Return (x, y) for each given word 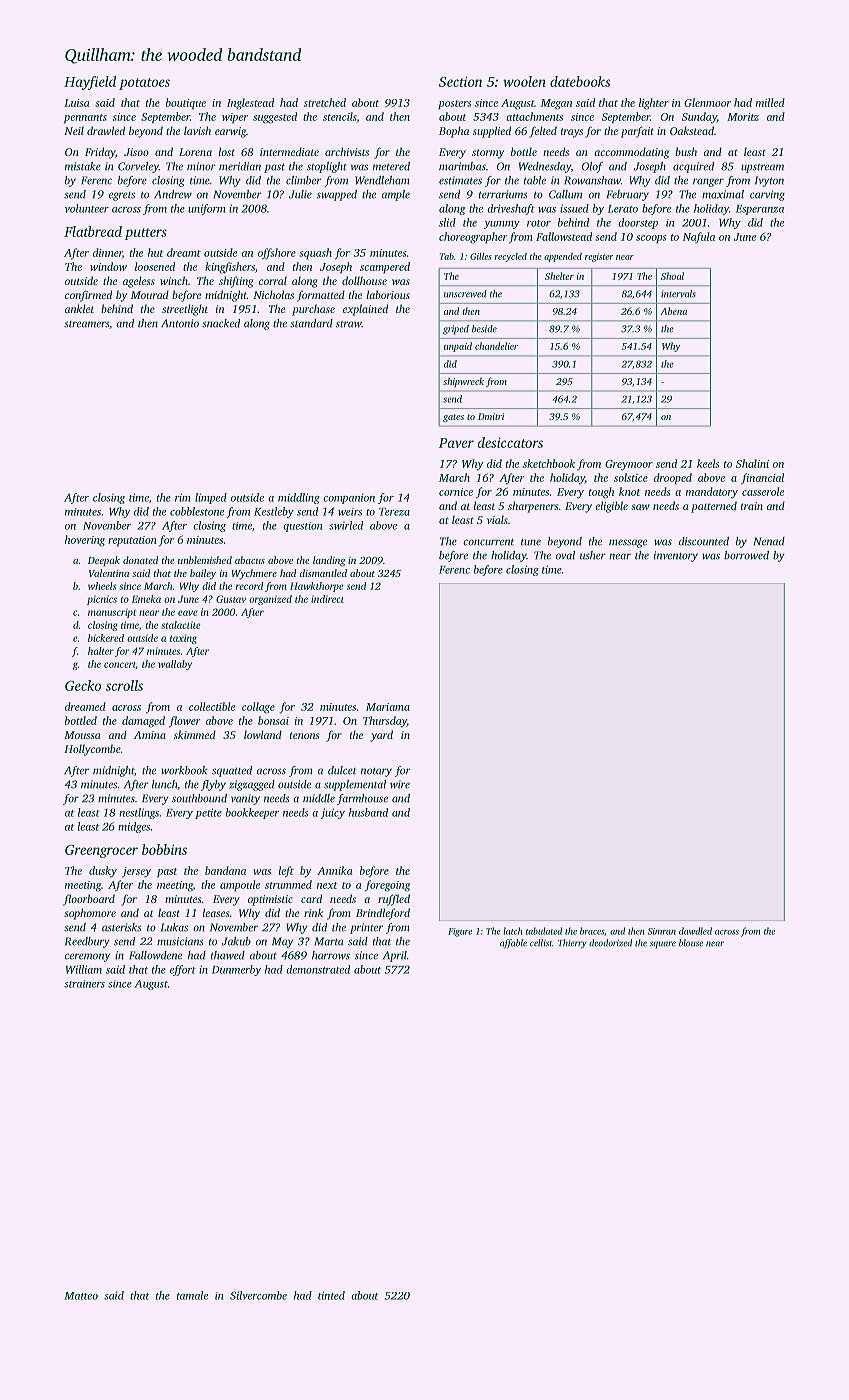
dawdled (695, 931)
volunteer (87, 208)
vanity (245, 799)
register (599, 257)
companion (349, 498)
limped (211, 498)
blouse (691, 943)
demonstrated (318, 969)
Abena (674, 311)
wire (400, 784)
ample (396, 195)
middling (299, 498)
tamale (192, 1295)
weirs (350, 512)
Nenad (769, 541)
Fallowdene (155, 955)
